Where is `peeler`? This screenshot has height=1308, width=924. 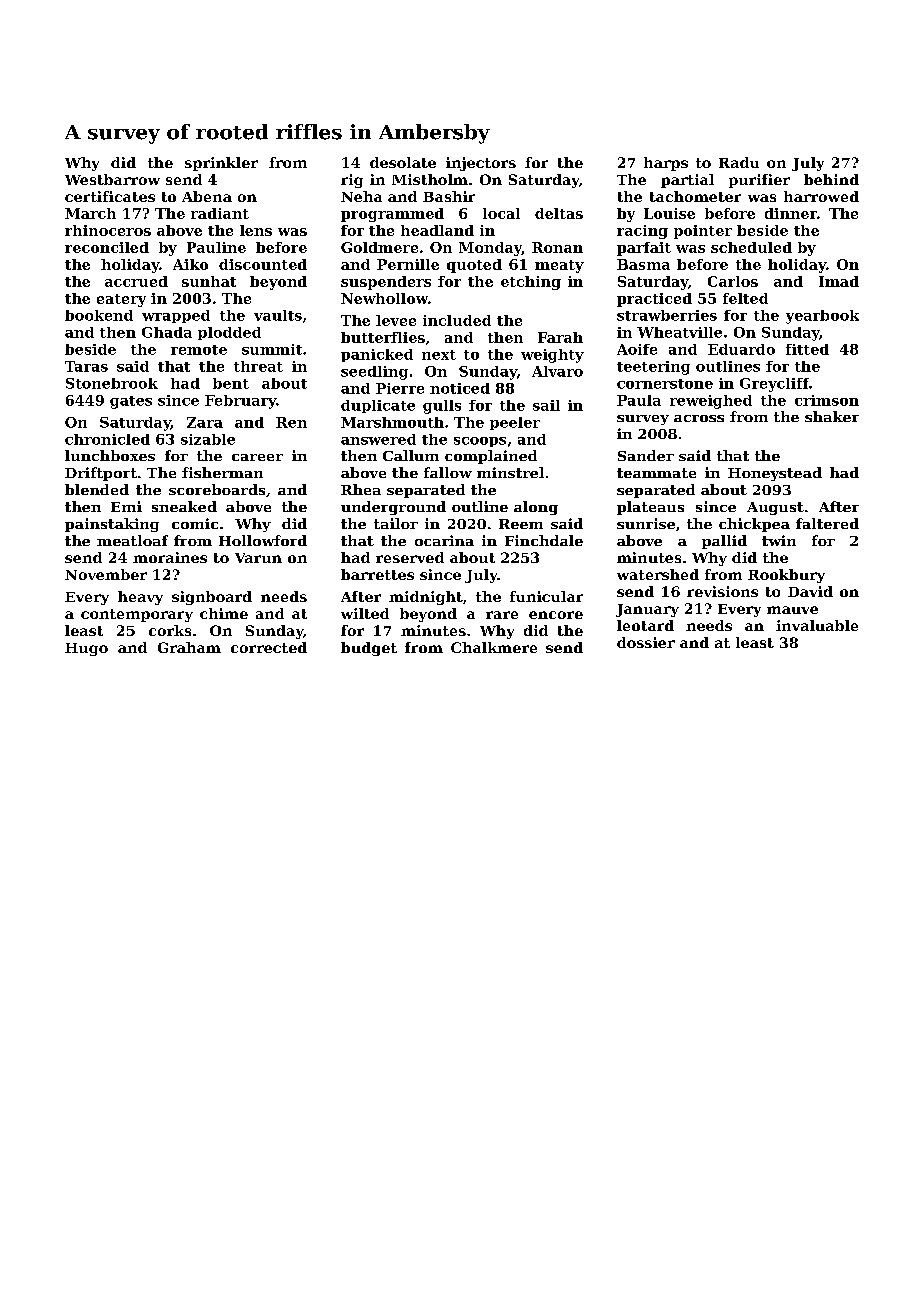 peeler is located at coordinates (515, 423).
